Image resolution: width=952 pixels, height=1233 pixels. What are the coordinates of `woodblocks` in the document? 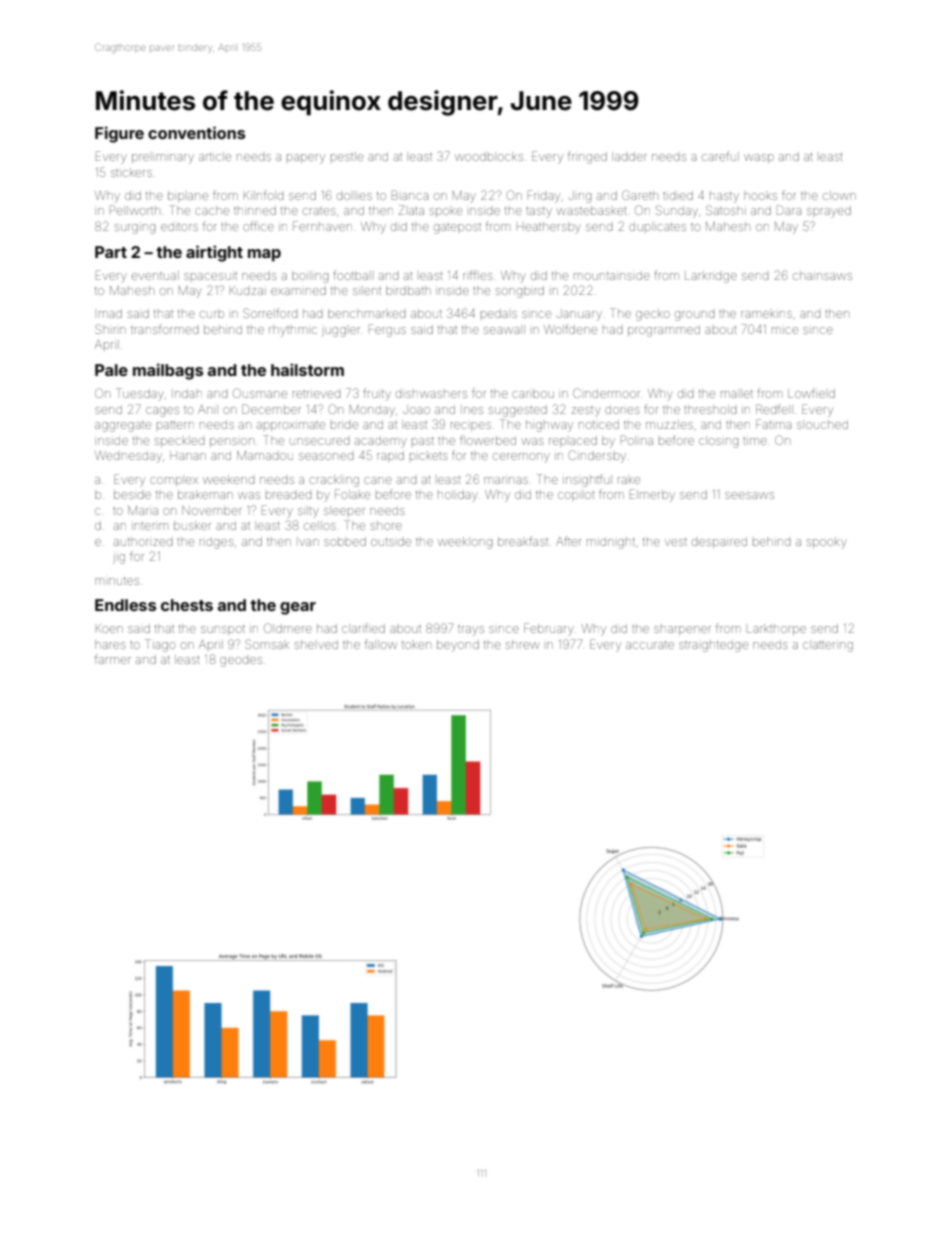 It's located at (489, 156).
